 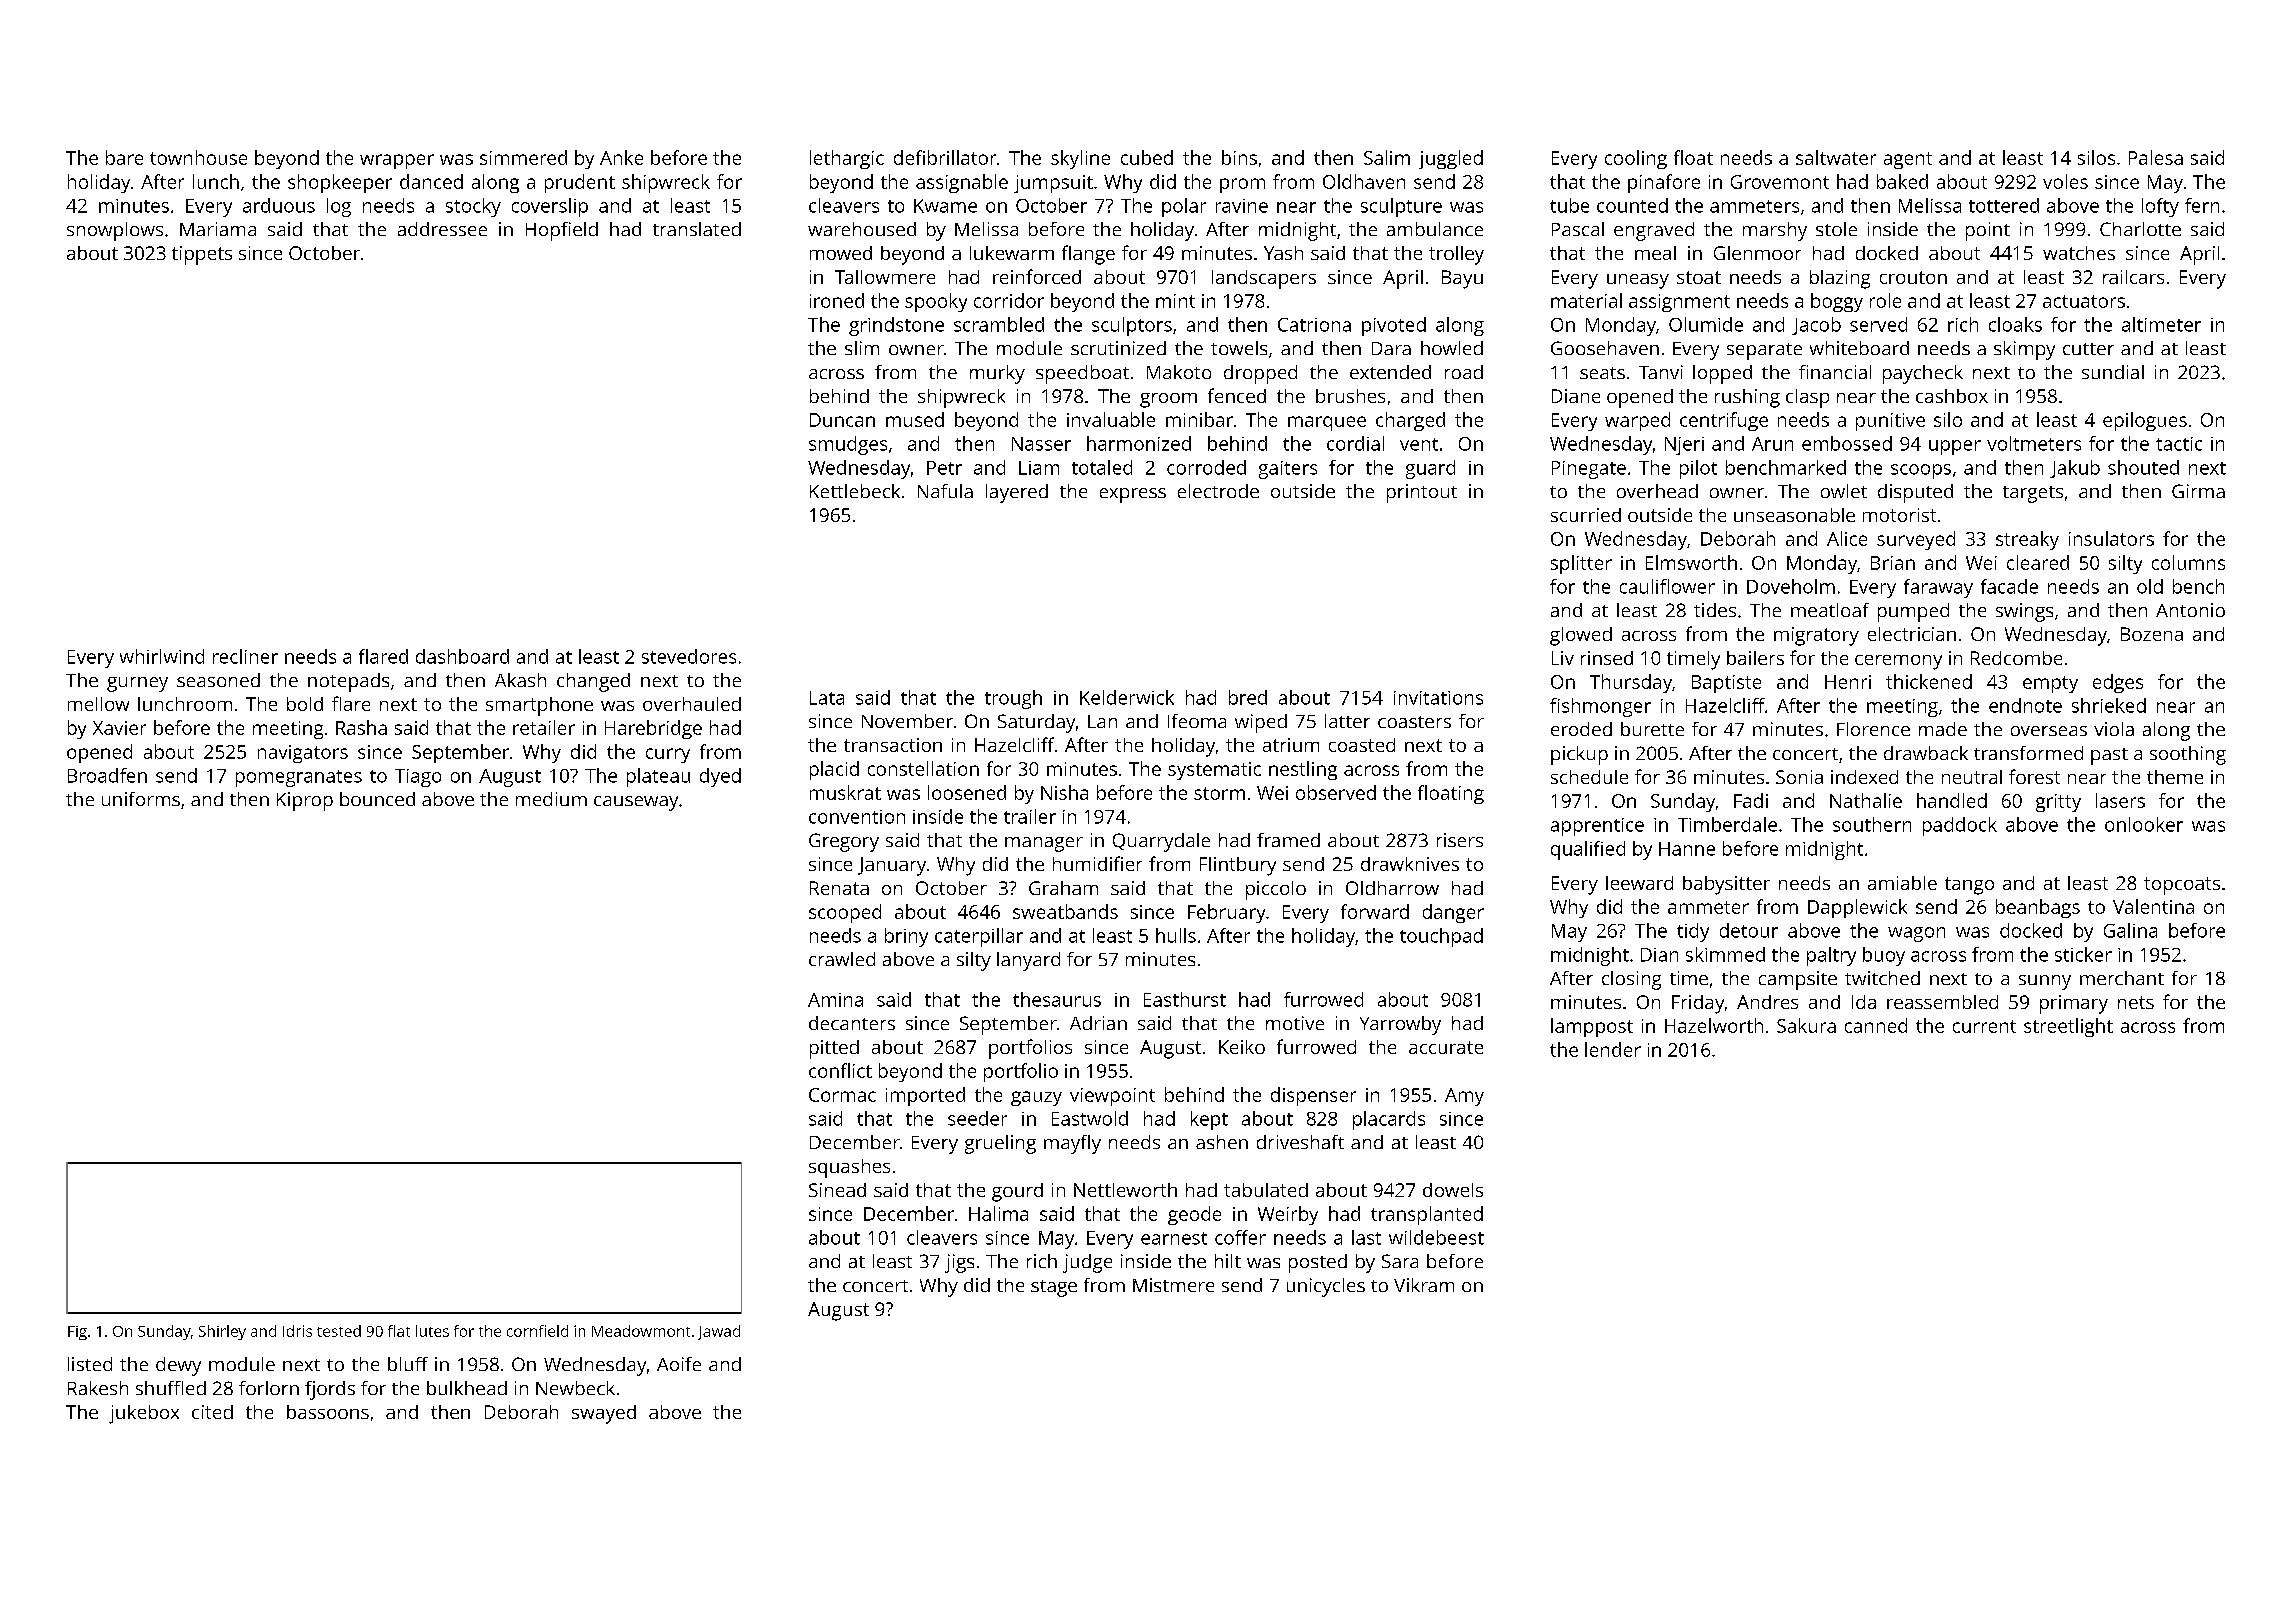 I want to click on railcars, so click(x=2133, y=277).
